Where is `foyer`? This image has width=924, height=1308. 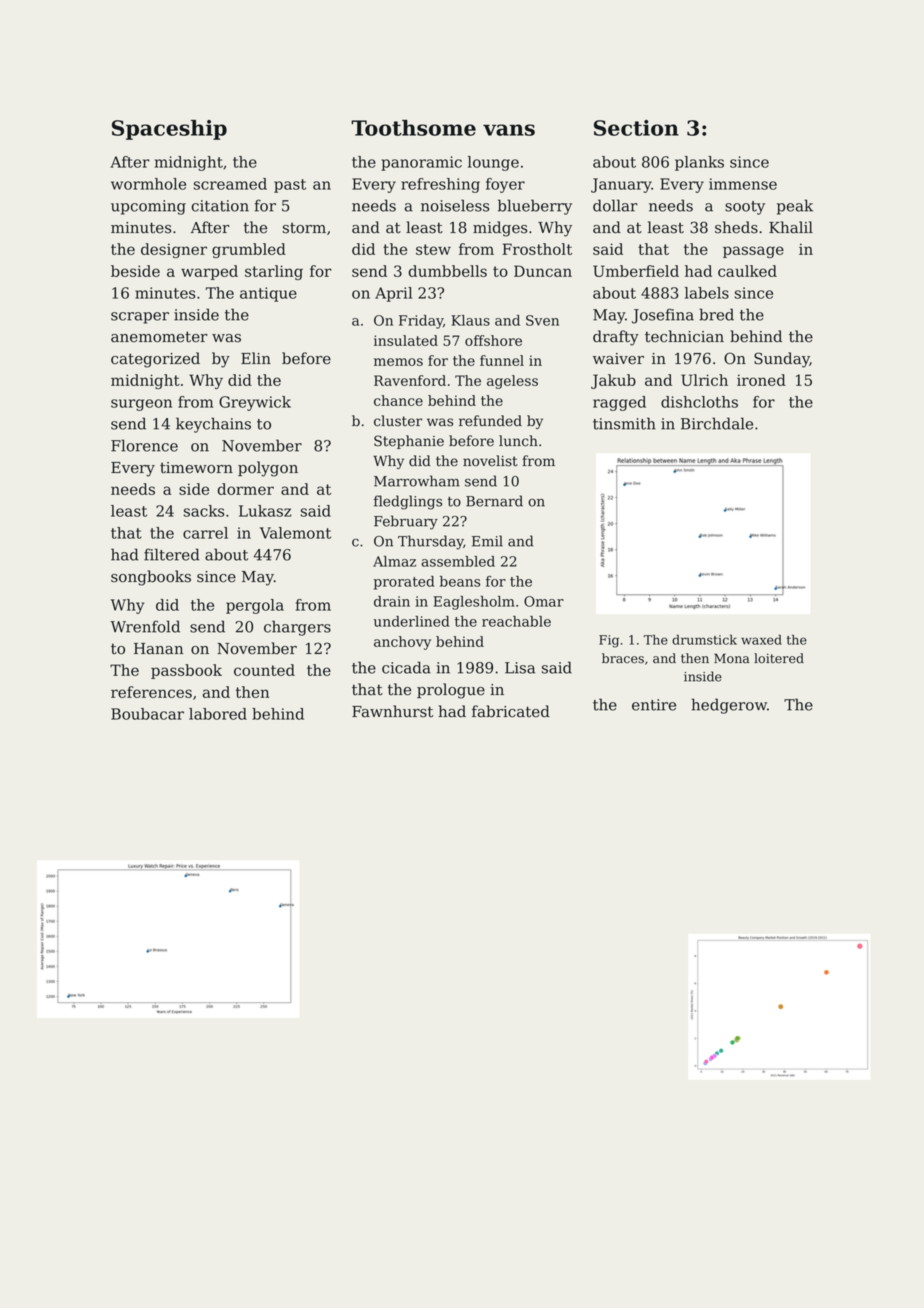 foyer is located at coordinates (505, 185).
